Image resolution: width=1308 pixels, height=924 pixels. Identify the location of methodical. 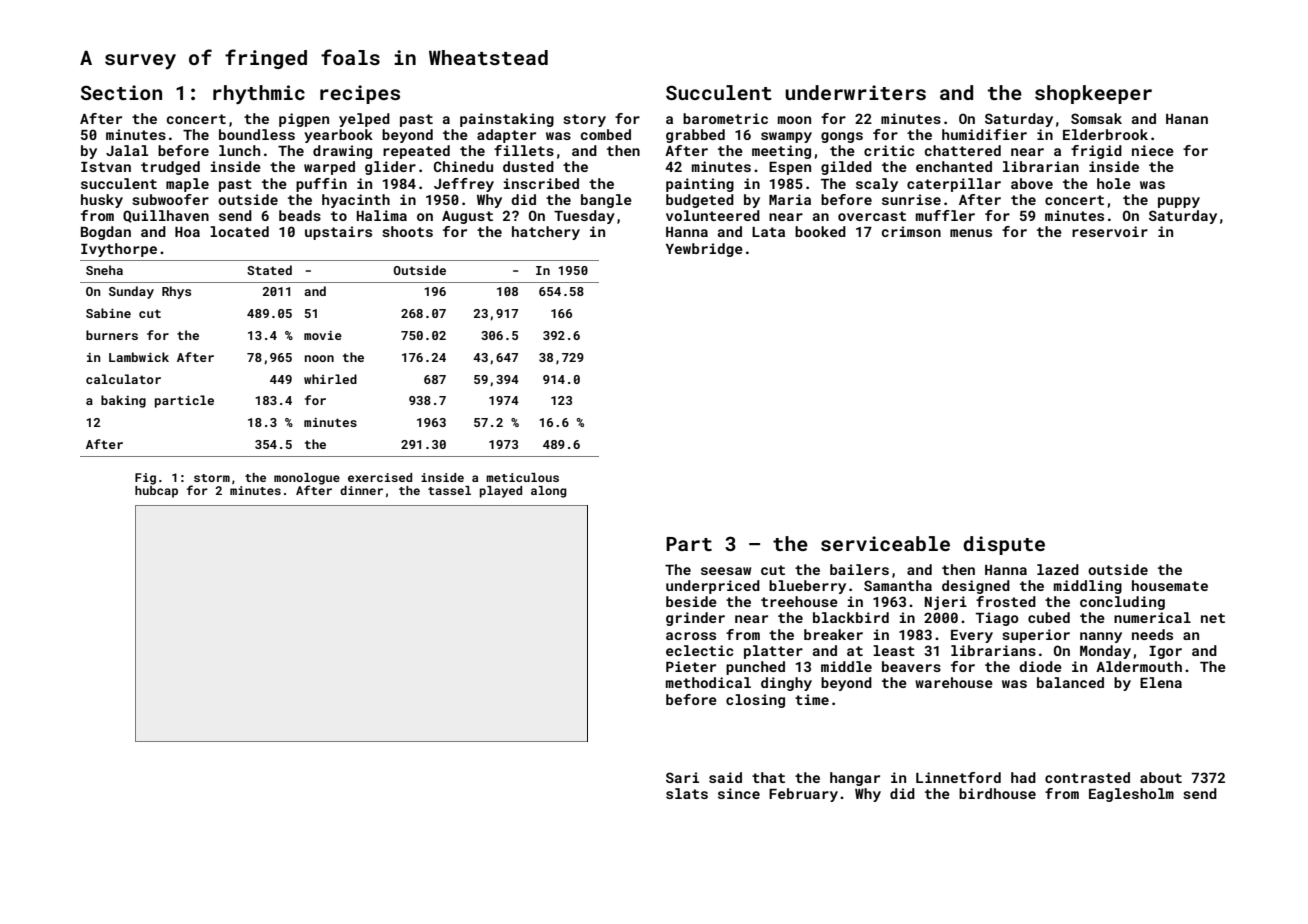
(708, 682).
